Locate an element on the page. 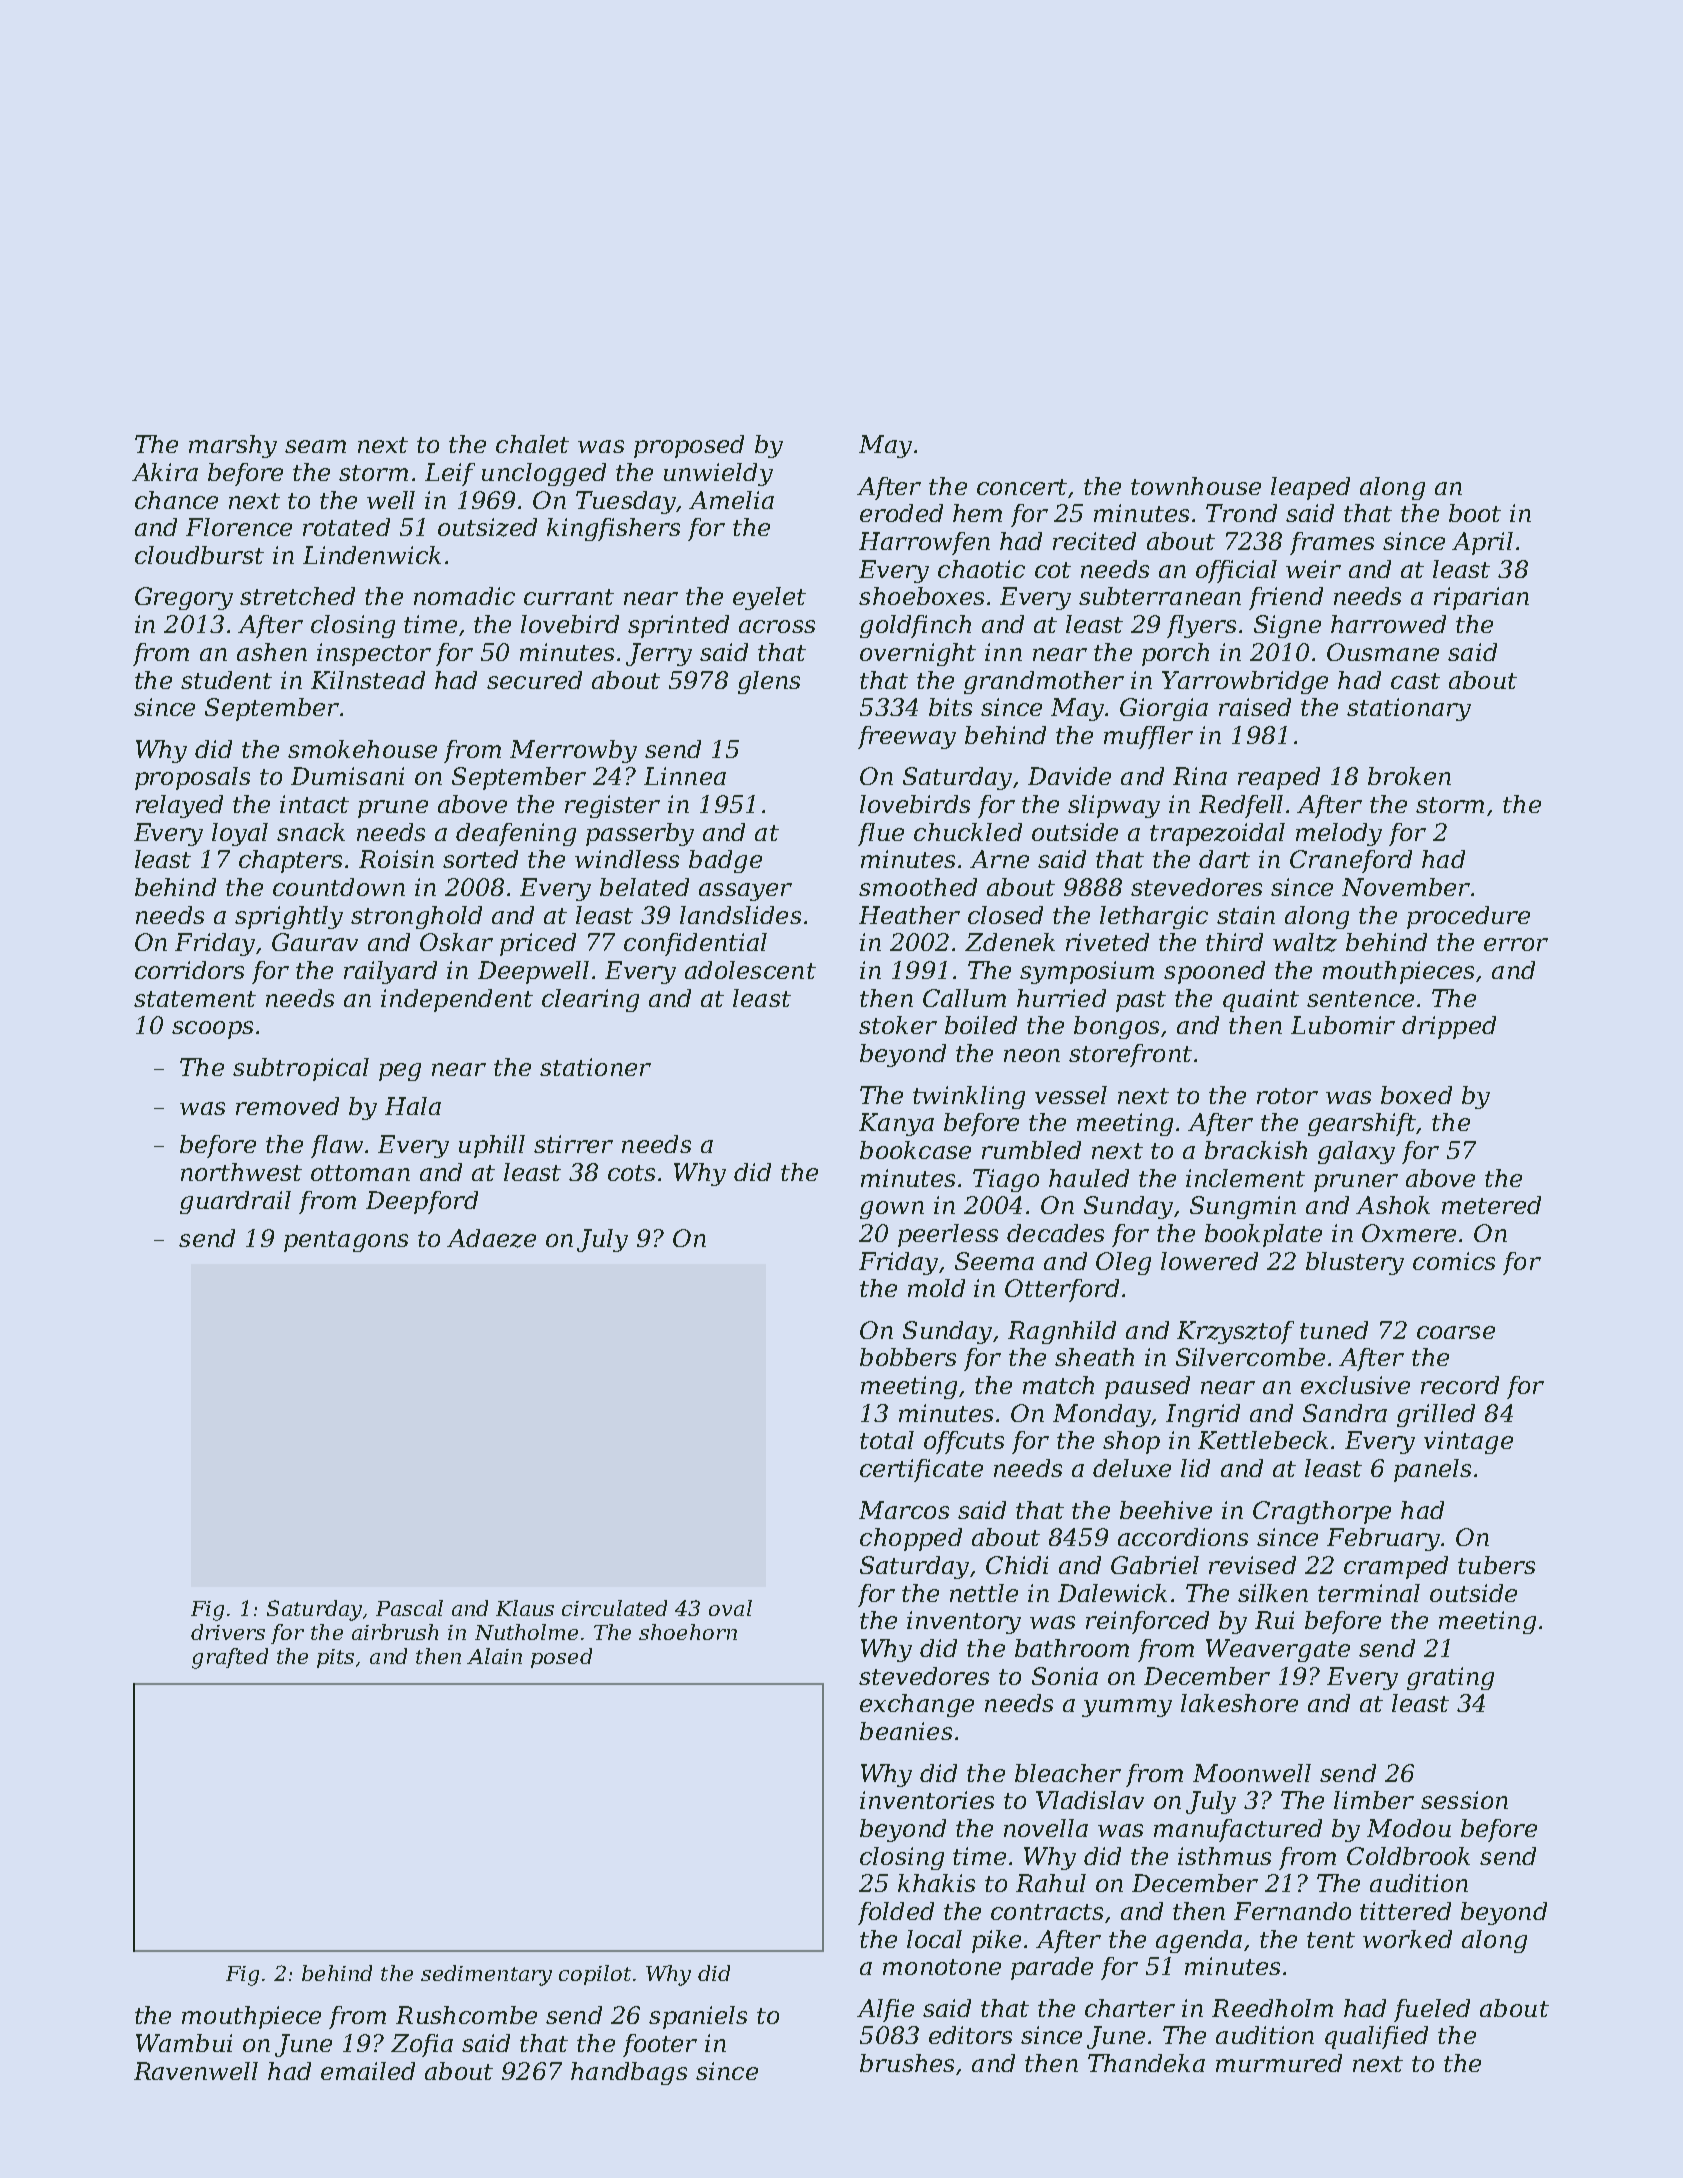 Image resolution: width=1683 pixels, height=2178 pixels. sedimentary is located at coordinates (486, 1975).
